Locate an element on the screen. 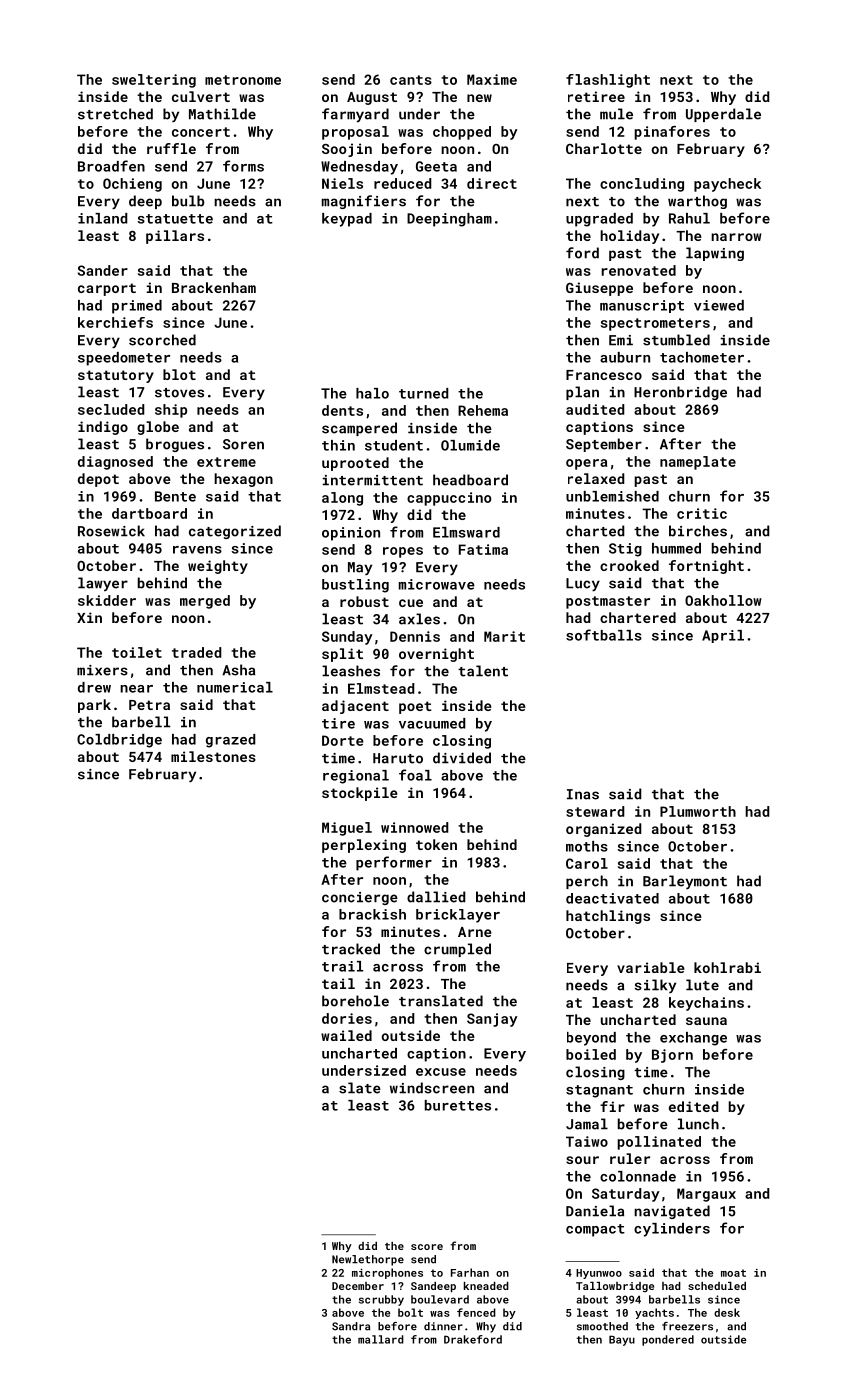 The image size is (849, 1400). brackish is located at coordinates (372, 914).
